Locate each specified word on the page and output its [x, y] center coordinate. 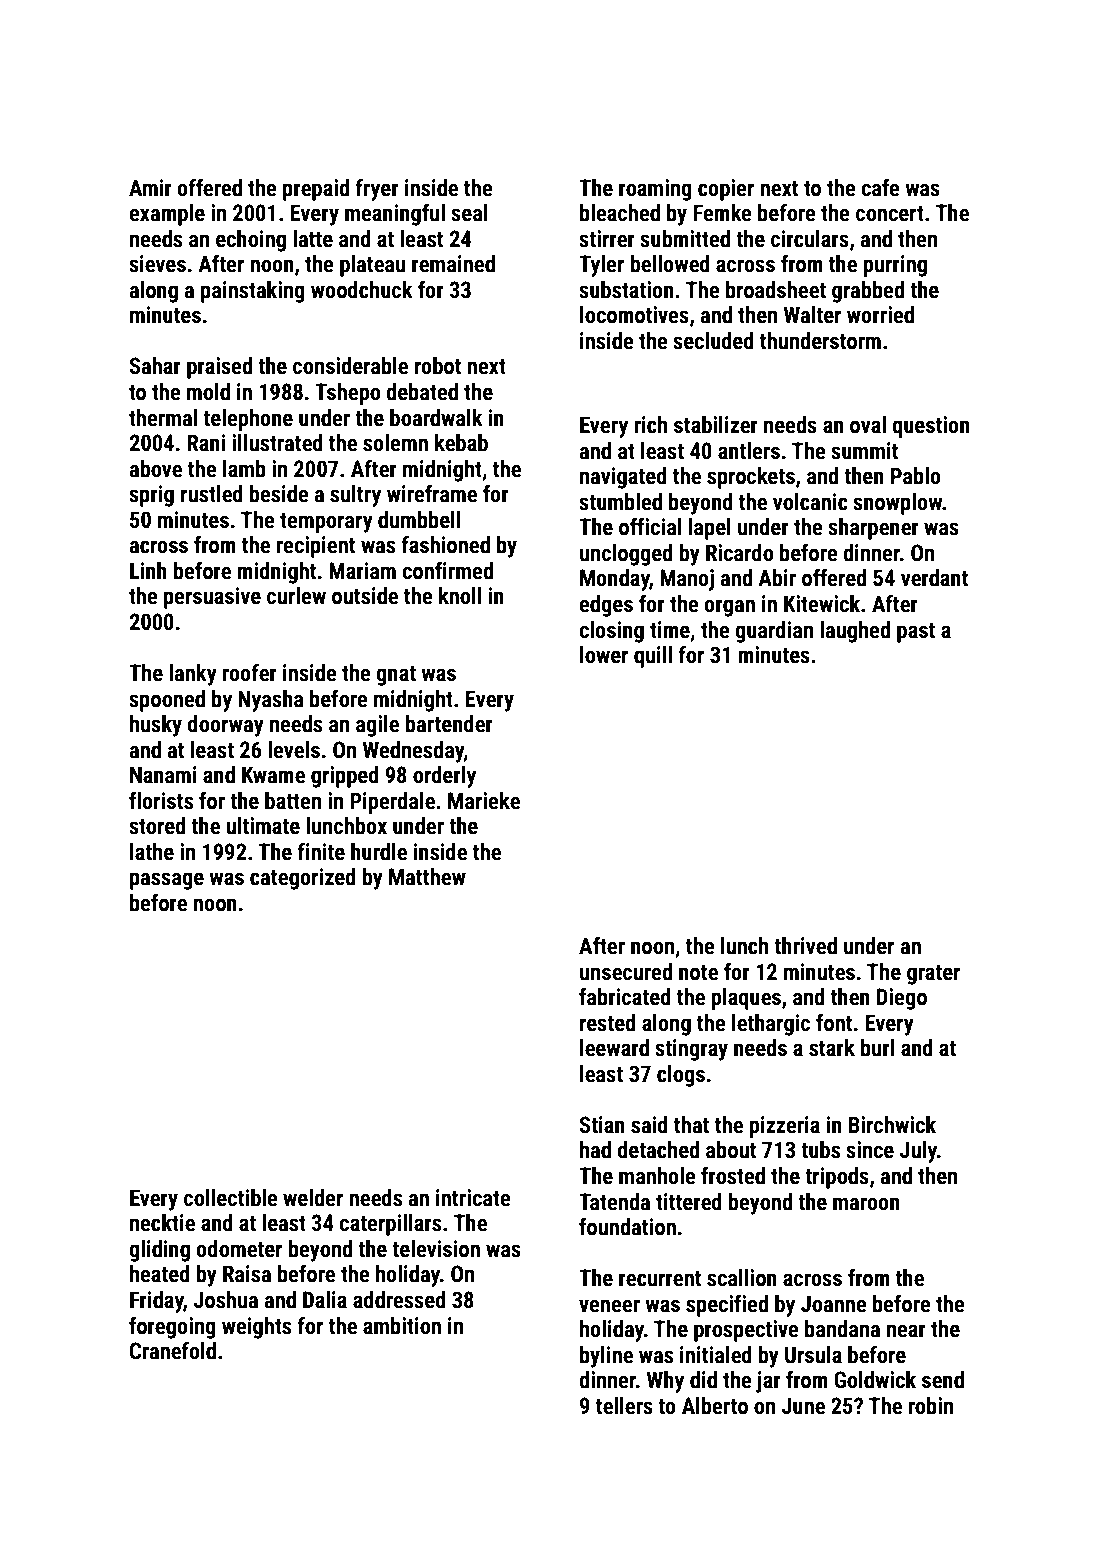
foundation [627, 1227]
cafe [880, 188]
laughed [855, 632]
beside [279, 494]
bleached [620, 213]
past [916, 633]
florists [161, 801]
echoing [251, 241]
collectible [231, 1198]
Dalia [325, 1299]
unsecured [626, 972]
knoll [460, 596]
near [906, 1331]
